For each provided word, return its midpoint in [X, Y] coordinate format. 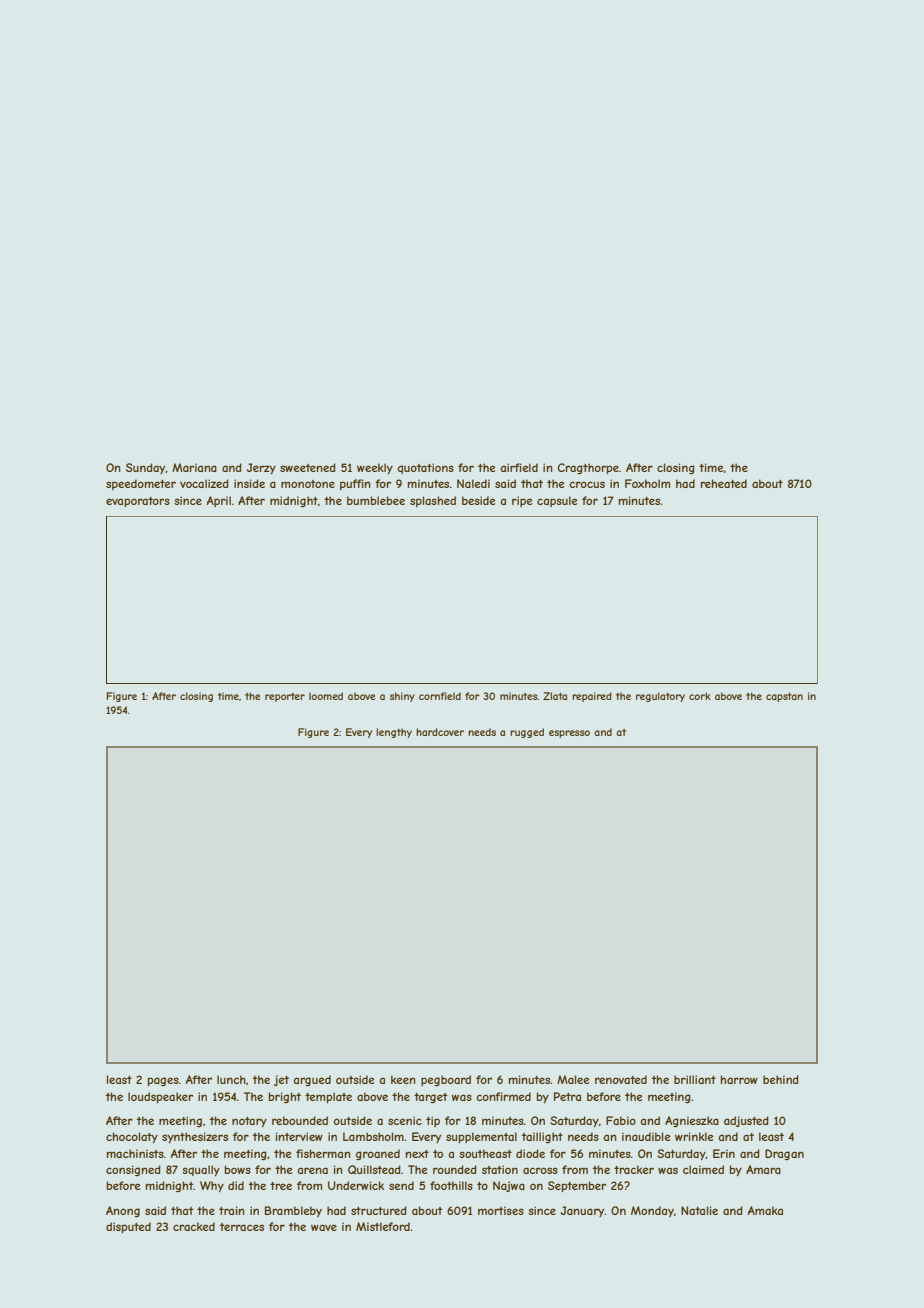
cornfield [440, 696]
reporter [285, 697]
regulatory [660, 697]
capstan [784, 697]
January [583, 1211]
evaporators [138, 502]
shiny [402, 697]
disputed [128, 1227]
